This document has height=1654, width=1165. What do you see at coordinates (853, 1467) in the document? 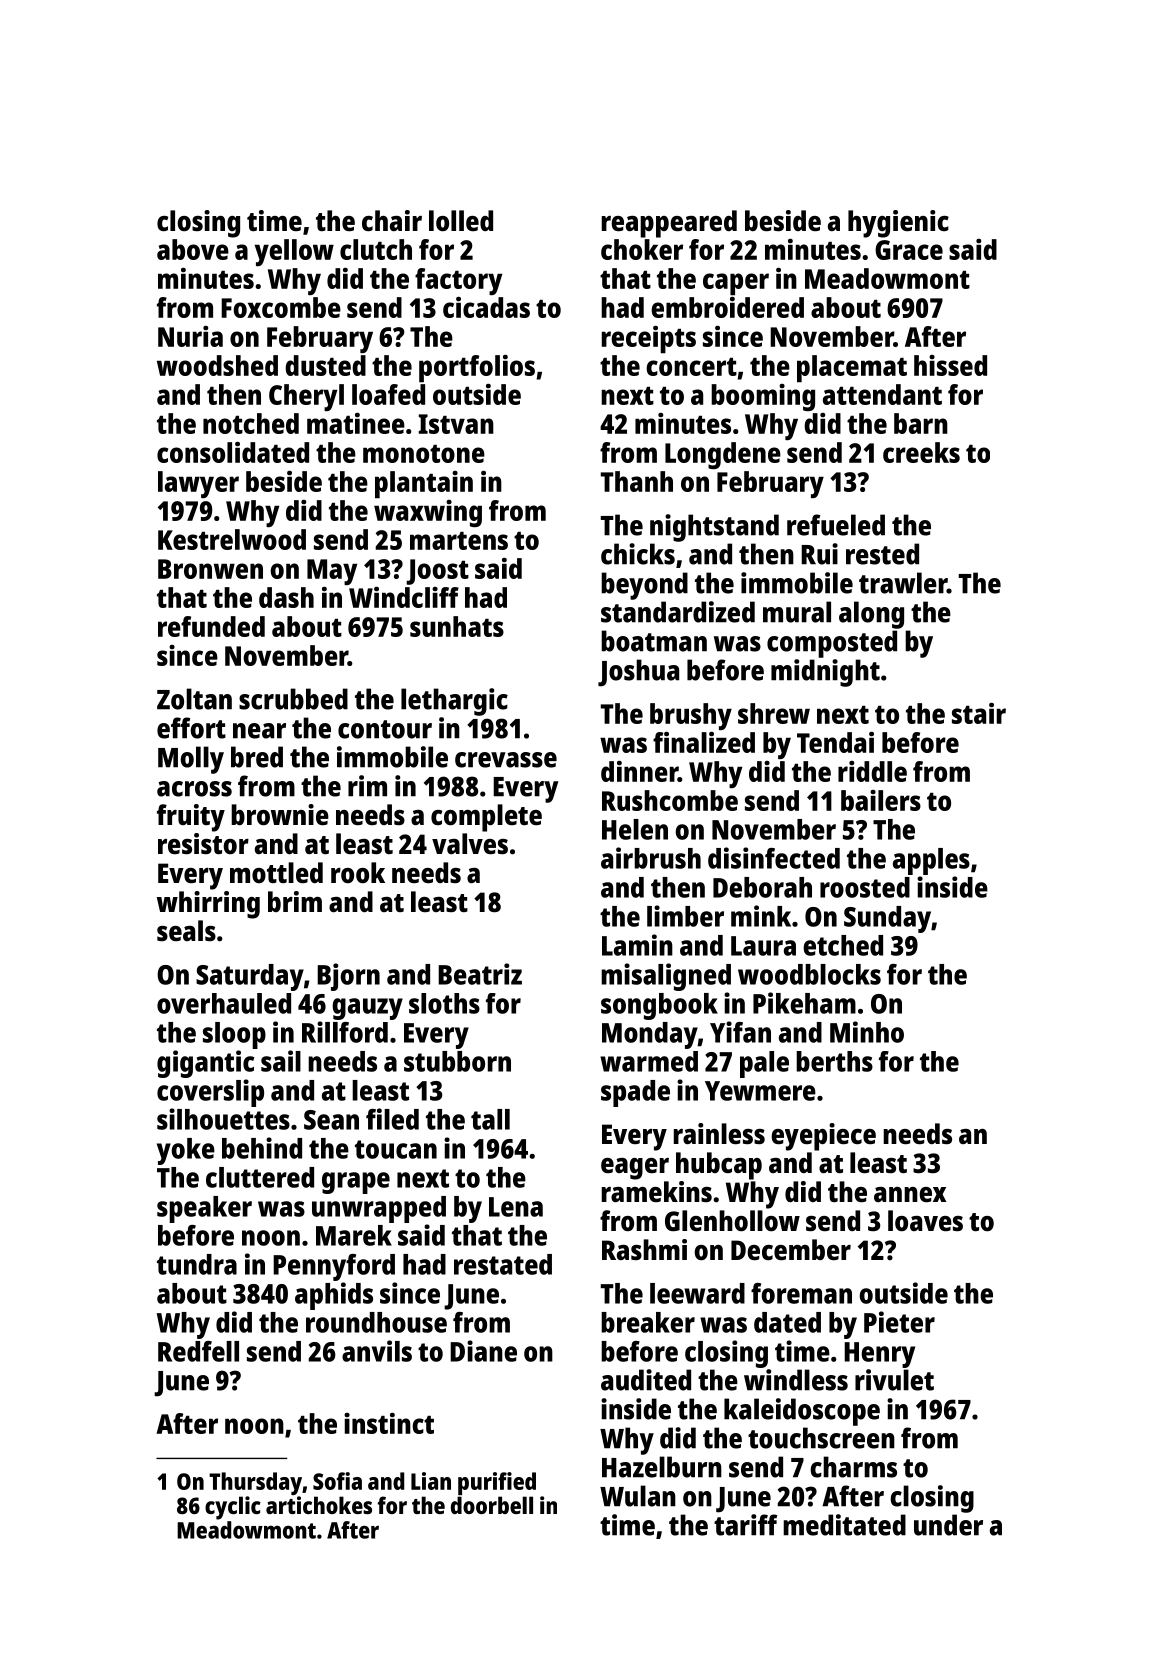
I see `charms` at bounding box center [853, 1467].
